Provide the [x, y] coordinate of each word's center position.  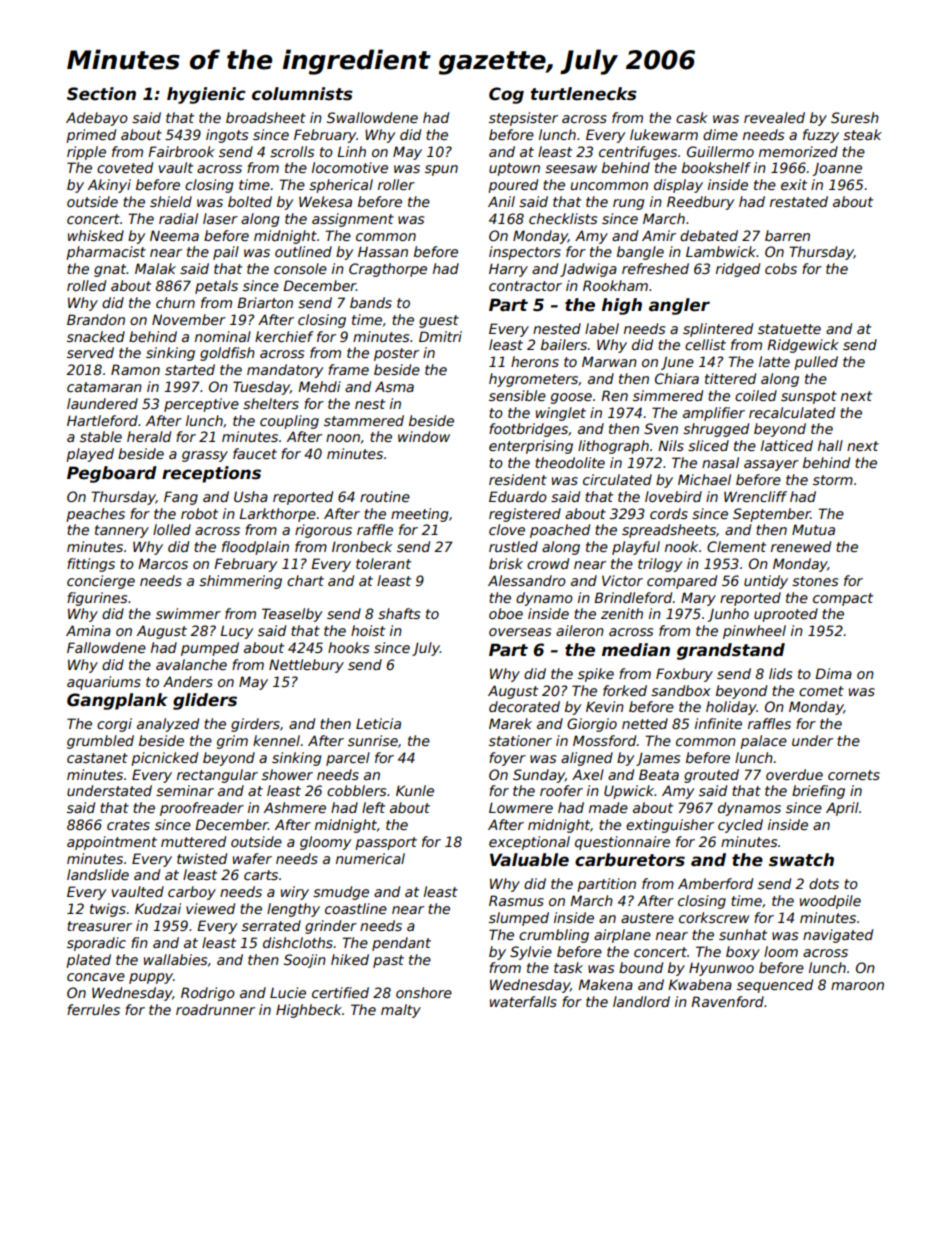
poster [396, 354]
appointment [112, 843]
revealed [774, 117]
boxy [743, 953]
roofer [561, 790]
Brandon [96, 319]
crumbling [554, 936]
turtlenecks [583, 94]
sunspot [809, 397]
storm [833, 480]
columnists [302, 94]
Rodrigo [208, 994]
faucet [255, 453]
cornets [854, 775]
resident [518, 479]
